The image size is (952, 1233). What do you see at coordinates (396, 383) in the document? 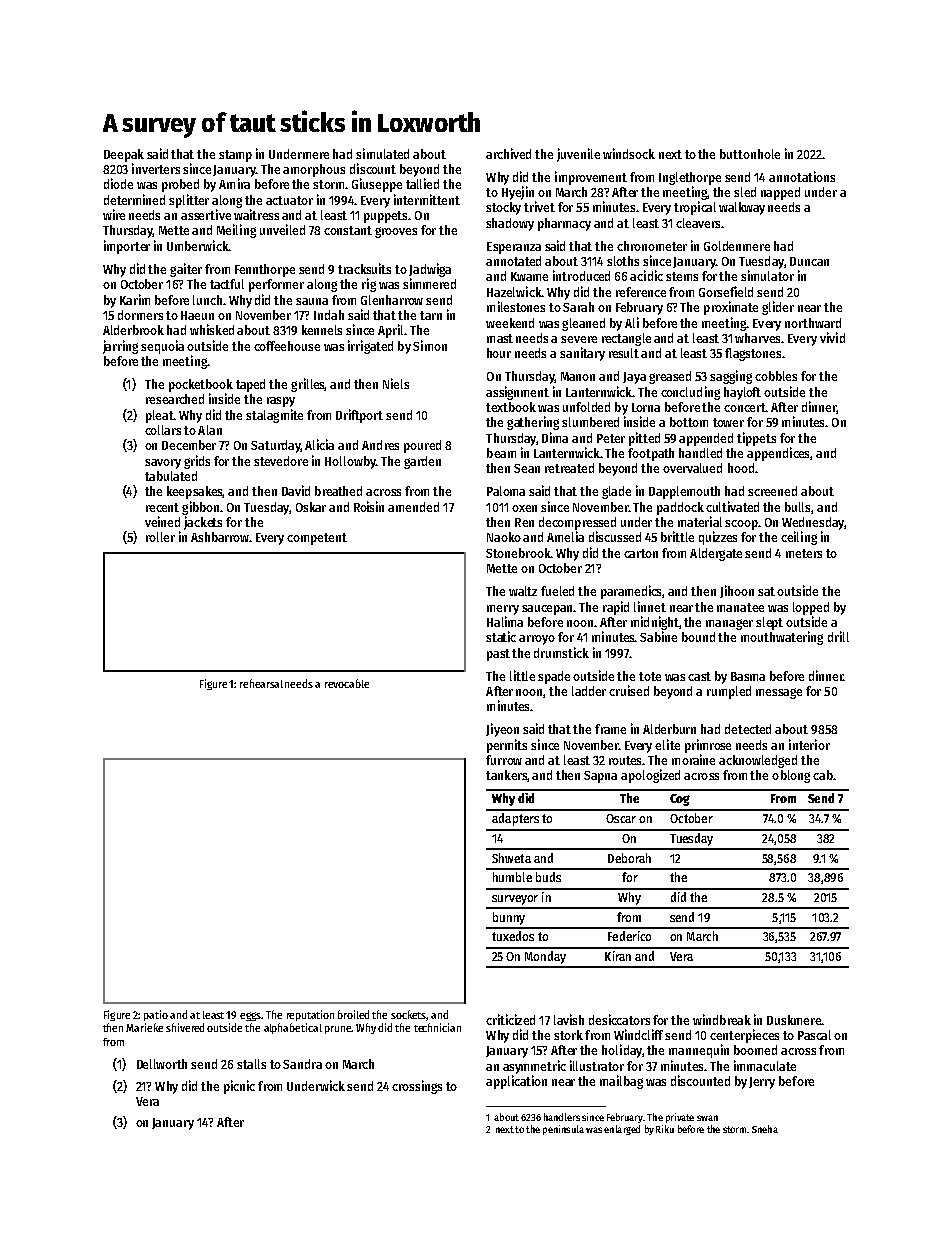
I see `Niels` at bounding box center [396, 383].
